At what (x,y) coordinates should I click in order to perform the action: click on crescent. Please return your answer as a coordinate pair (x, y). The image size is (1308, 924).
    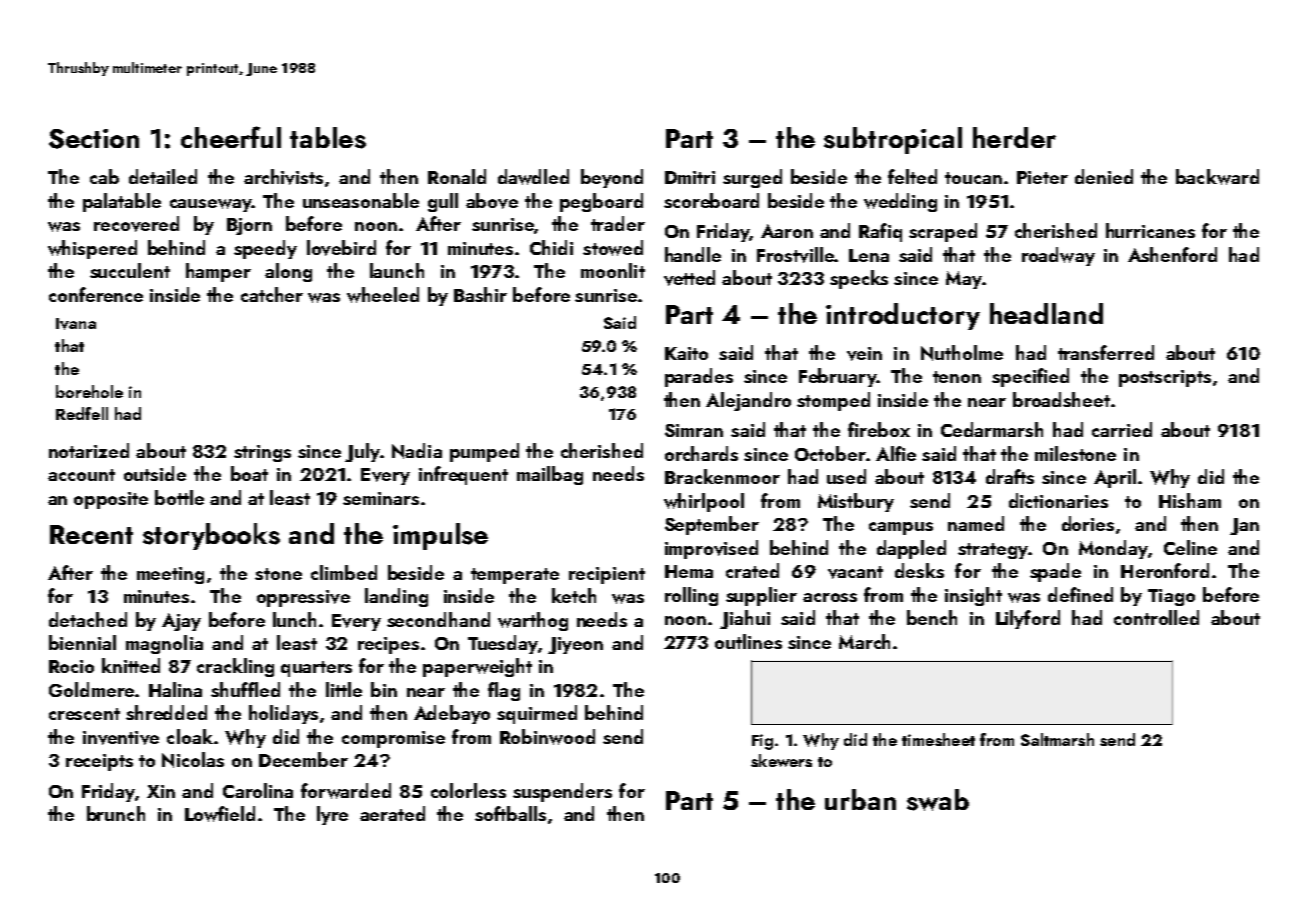
    Looking at the image, I should click on (84, 714).
